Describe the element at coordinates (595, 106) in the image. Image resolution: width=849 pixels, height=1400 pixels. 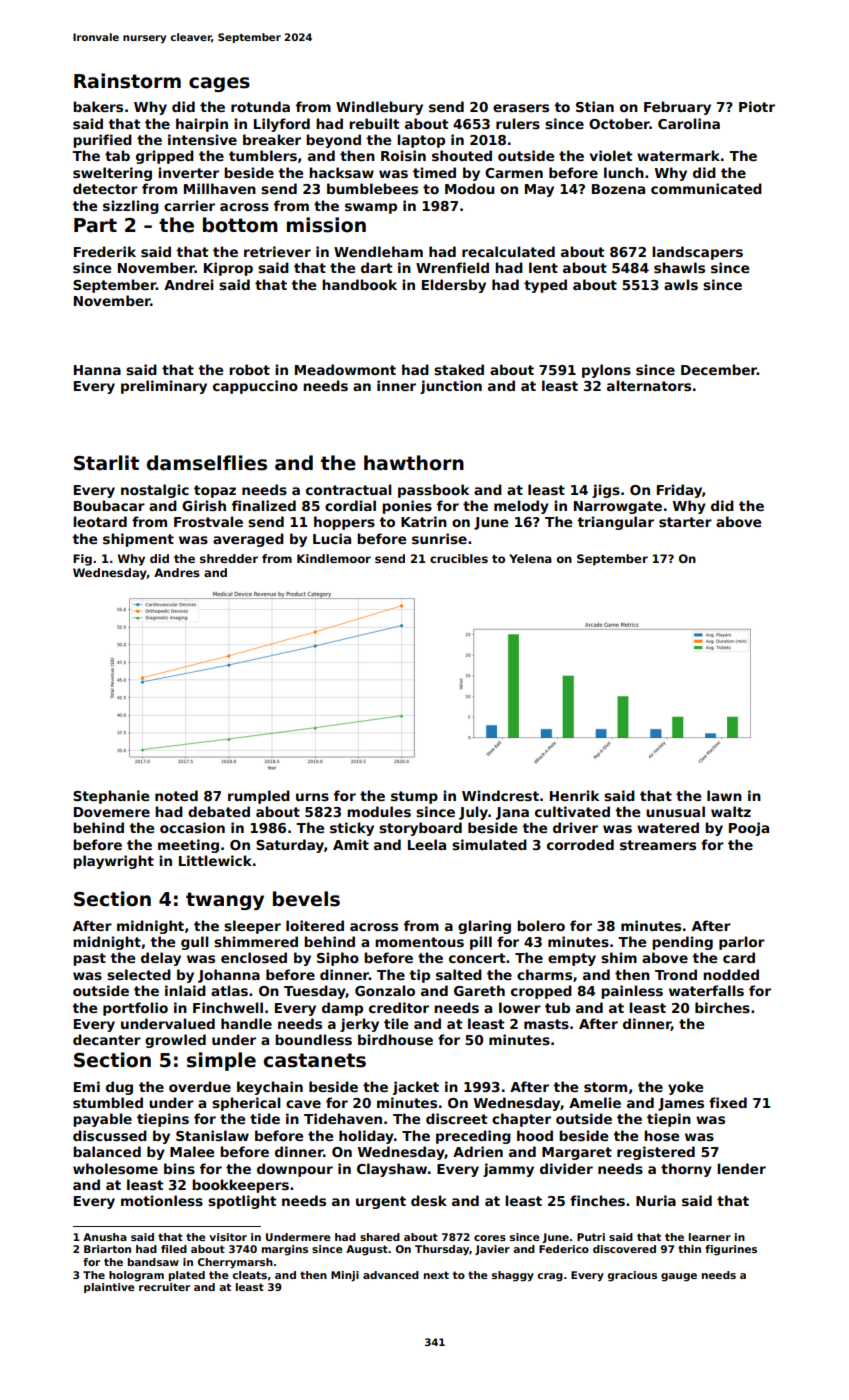
I see `Stian` at that location.
